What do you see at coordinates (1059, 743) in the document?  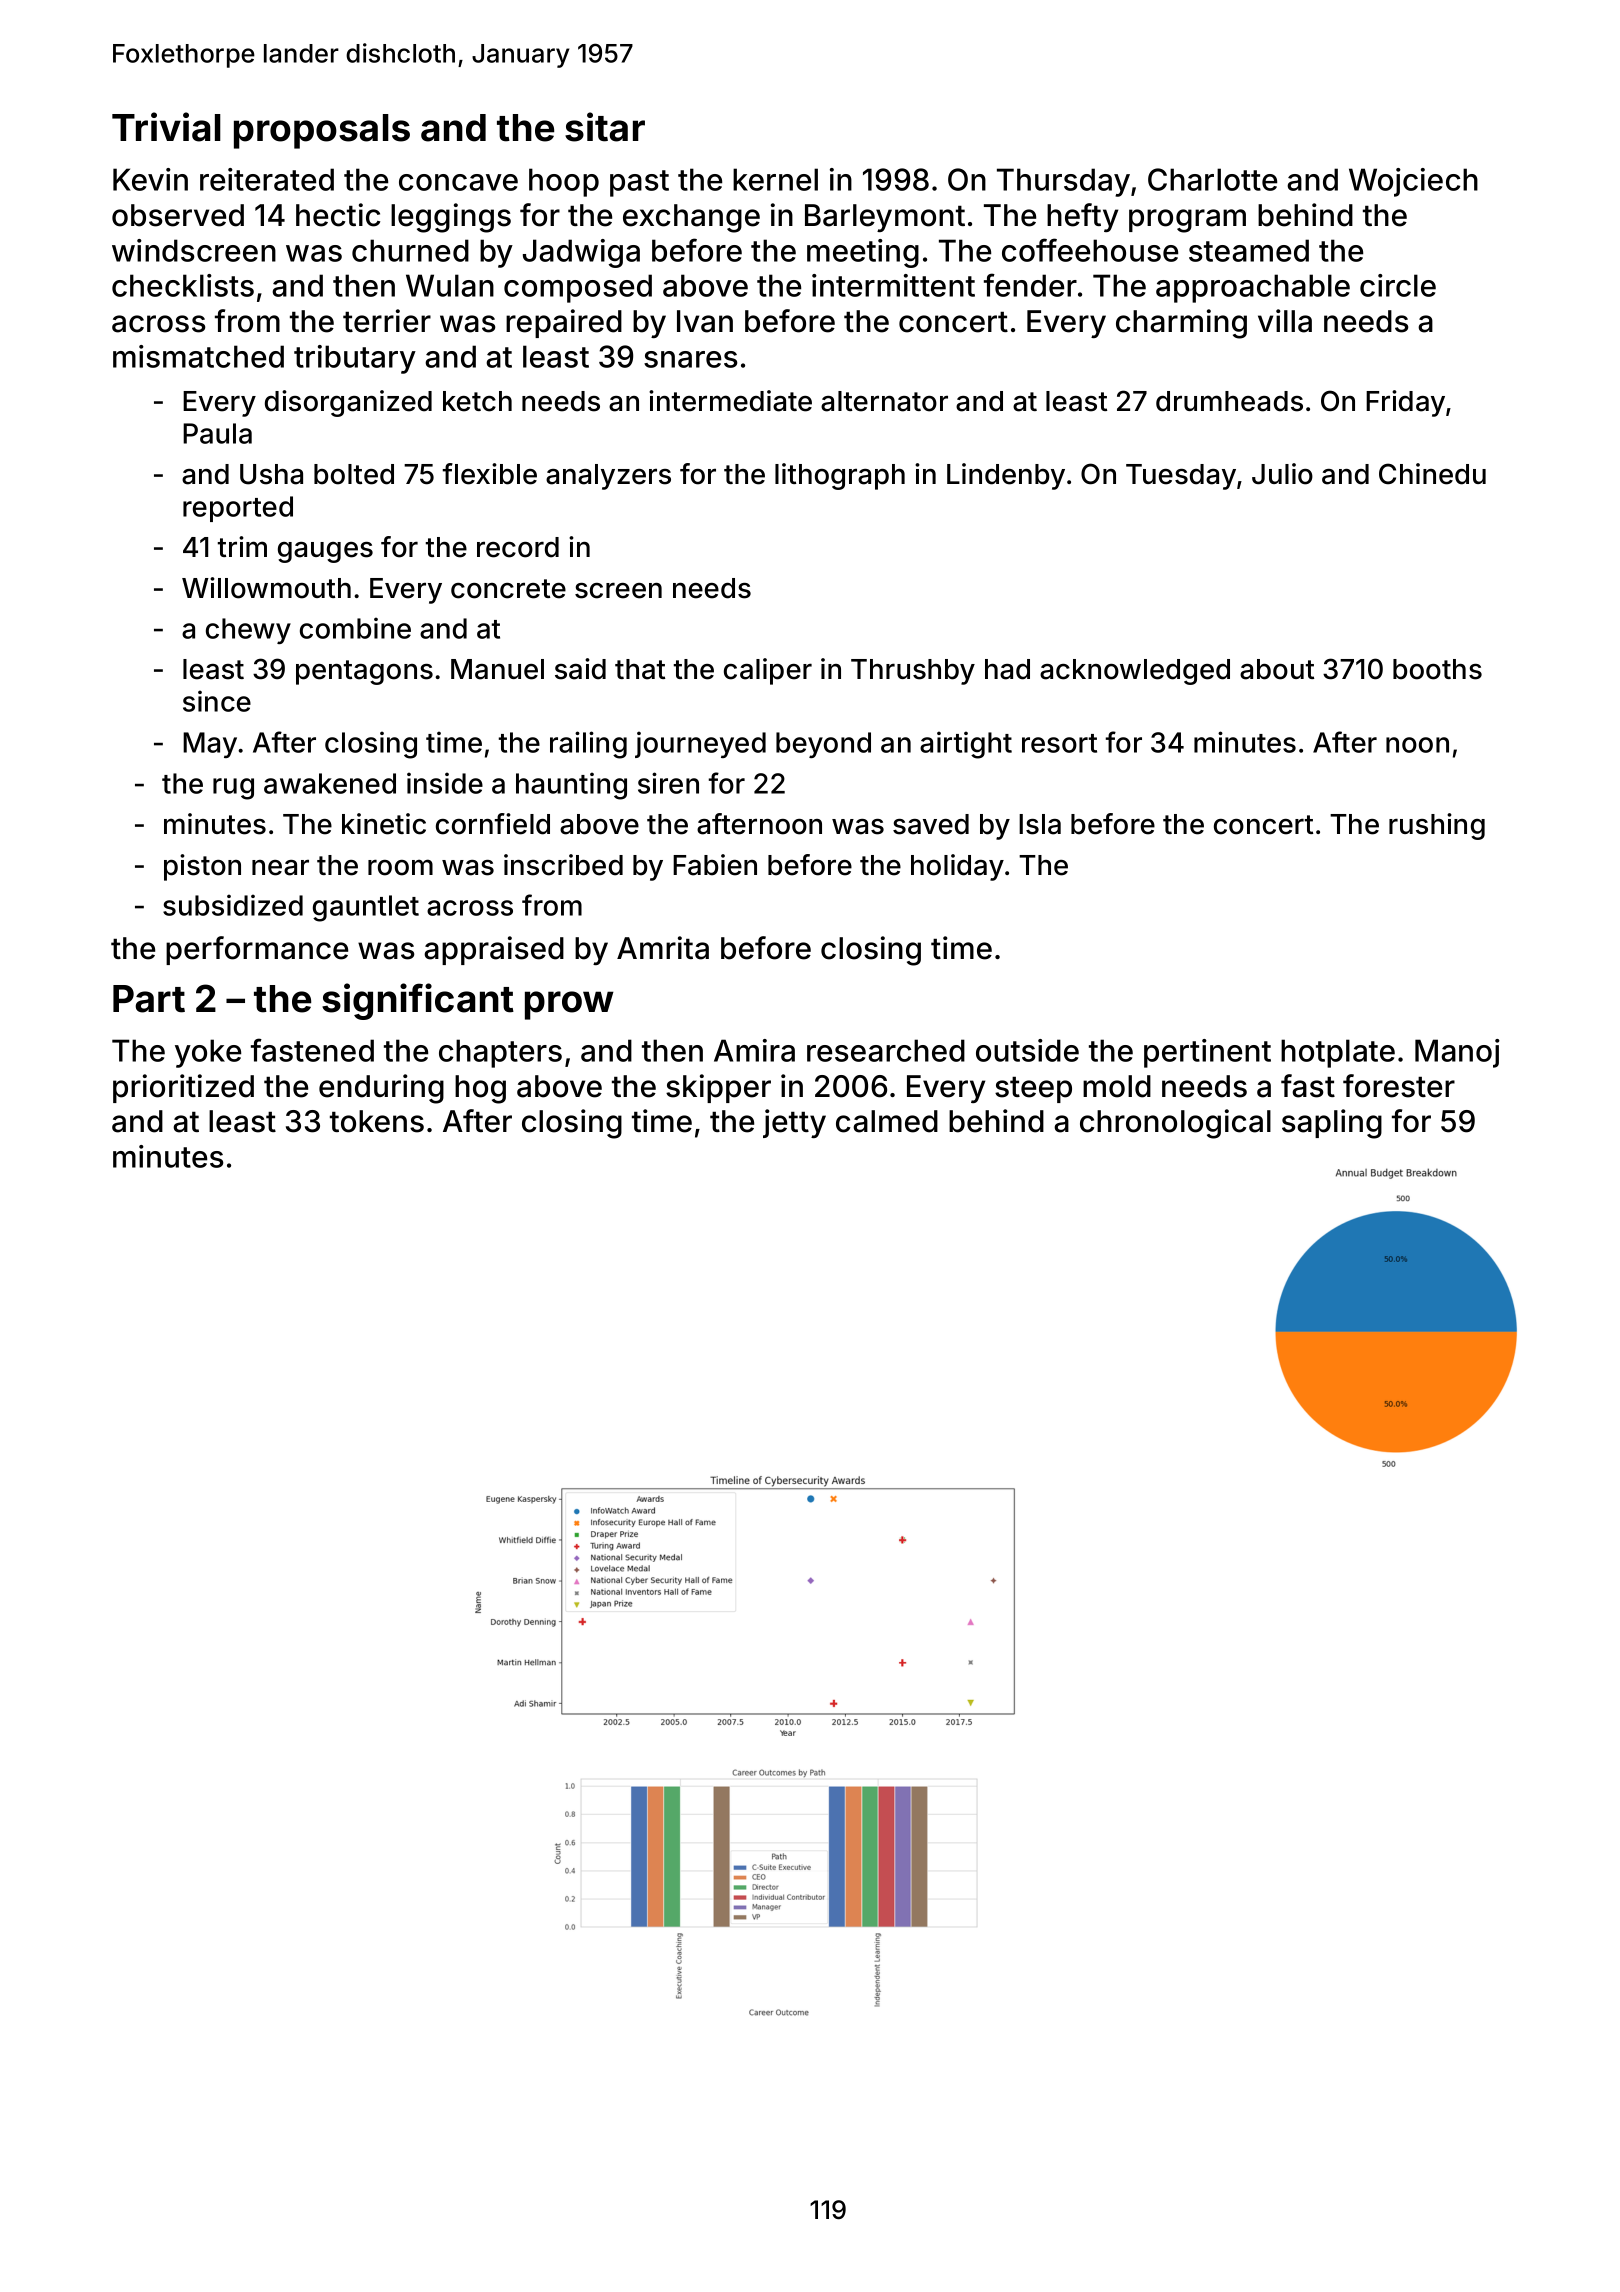 I see `resort` at bounding box center [1059, 743].
